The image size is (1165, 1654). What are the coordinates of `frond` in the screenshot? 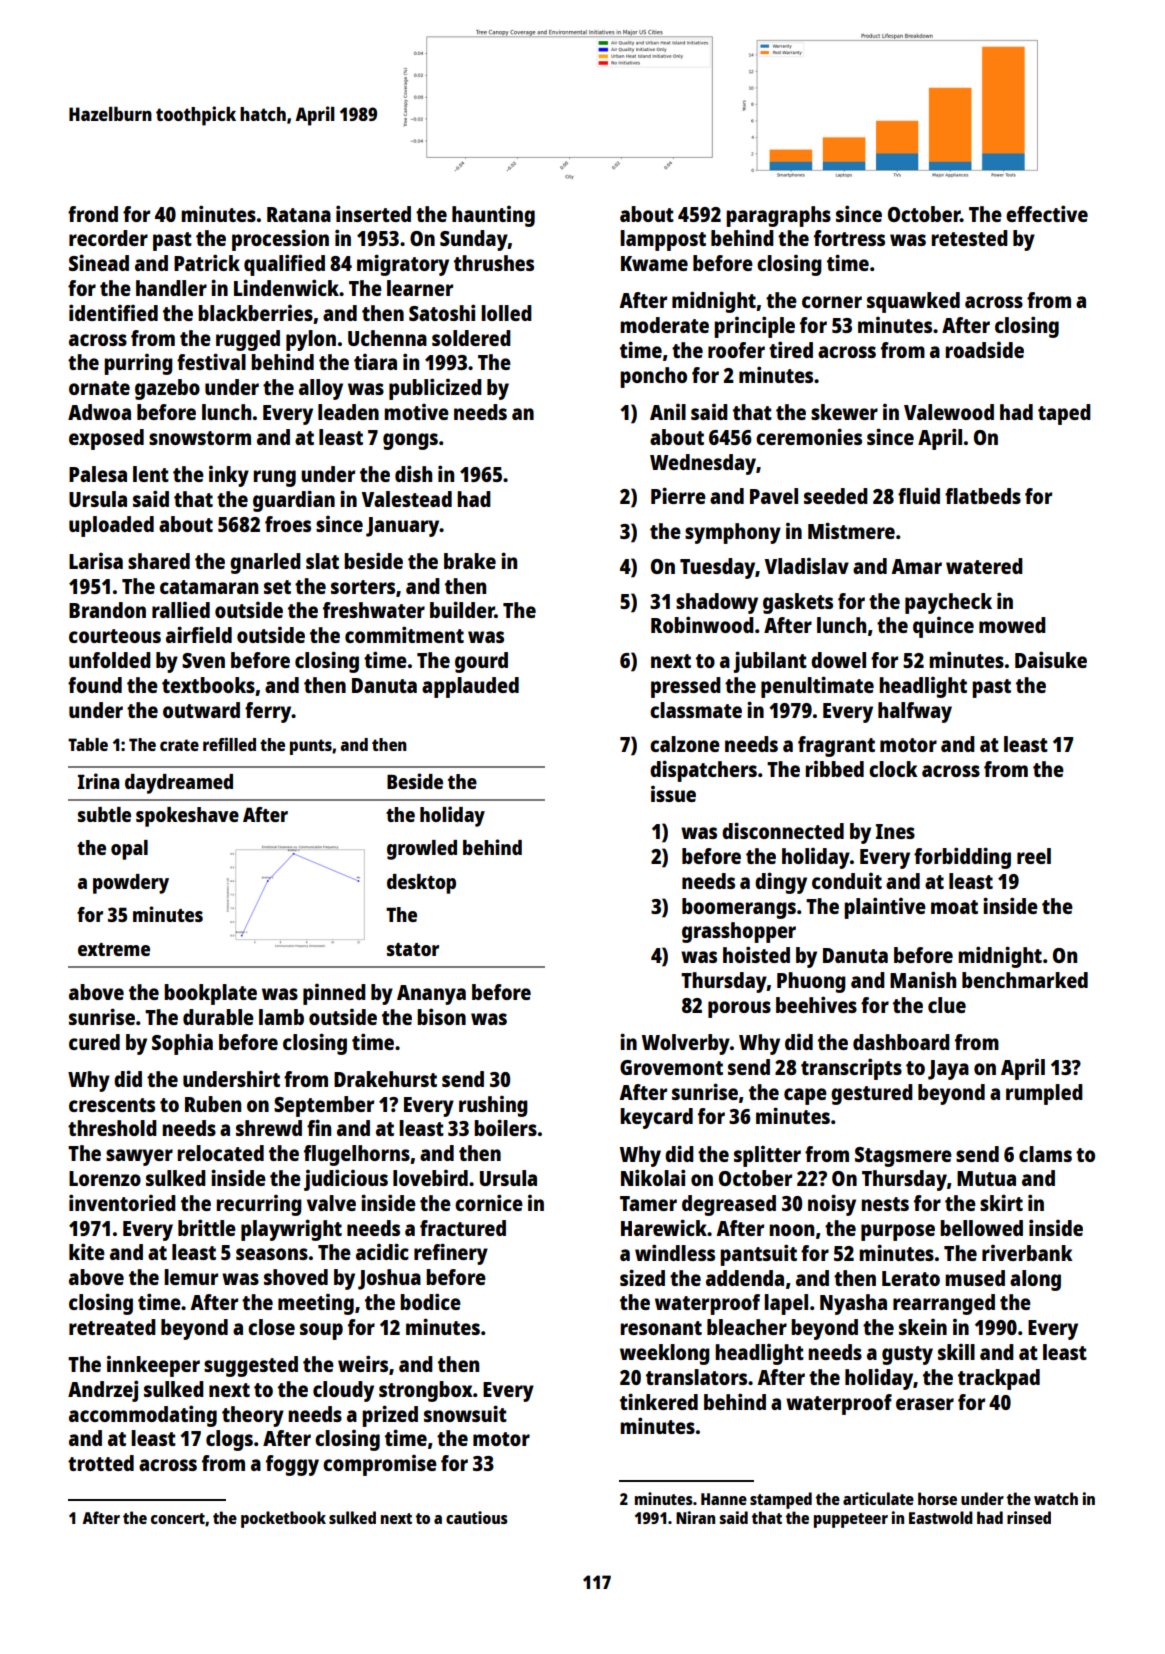 It's located at (93, 214).
